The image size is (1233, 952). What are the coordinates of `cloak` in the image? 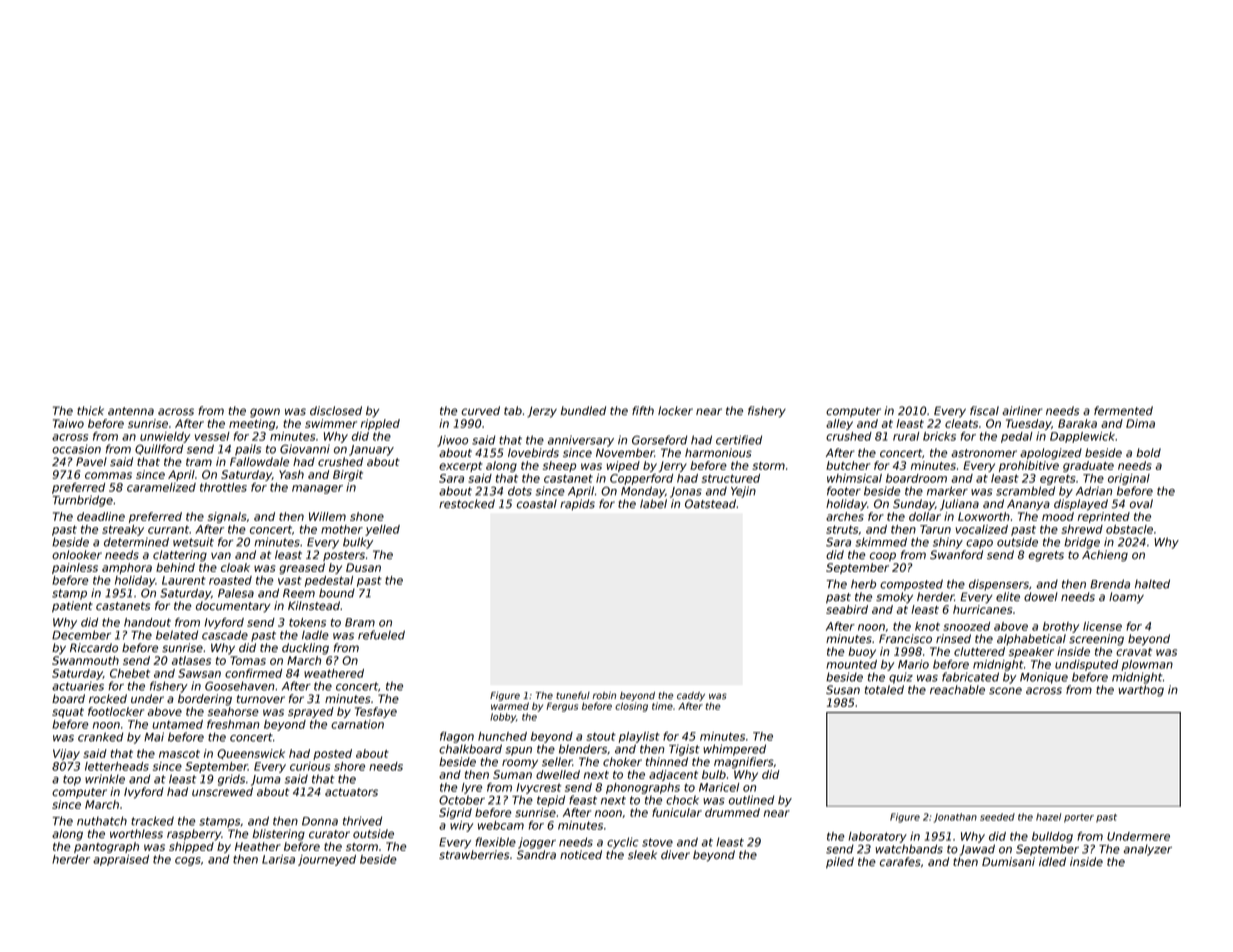 It's located at (235, 567).
